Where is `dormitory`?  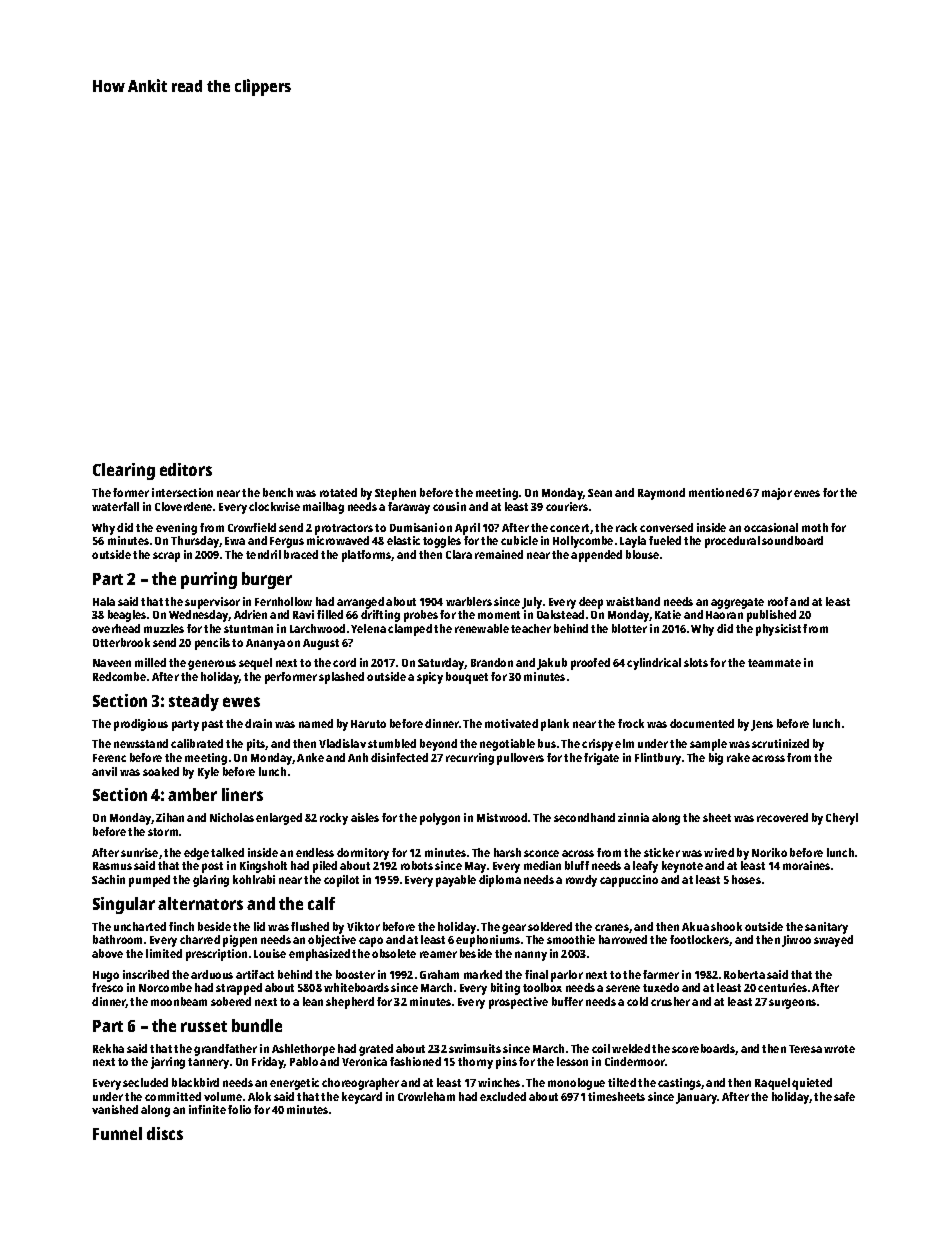
dormitory is located at coordinates (363, 854).
